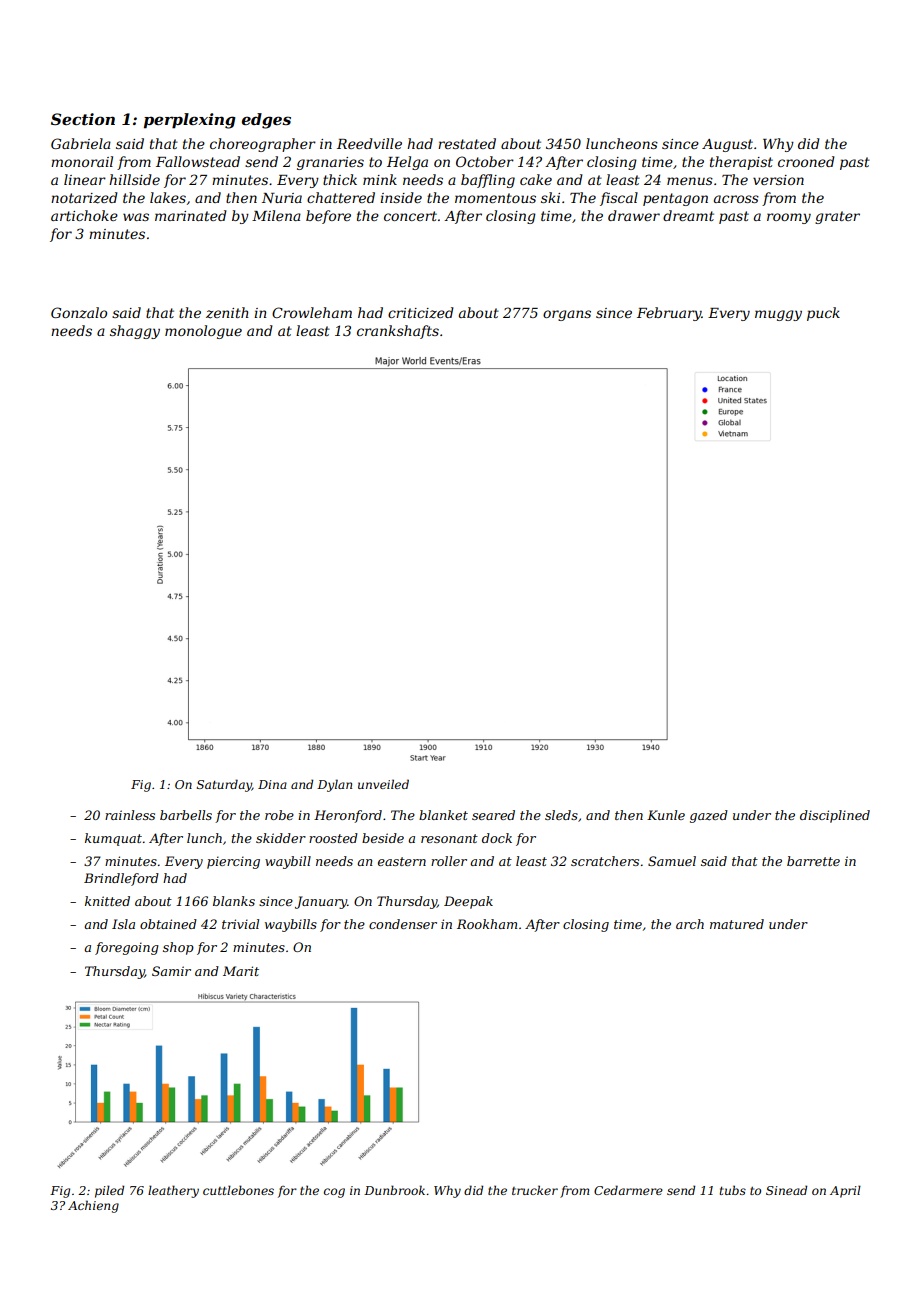 Image resolution: width=924 pixels, height=1308 pixels. Describe the element at coordinates (778, 315) in the page. I see `muggy` at that location.
